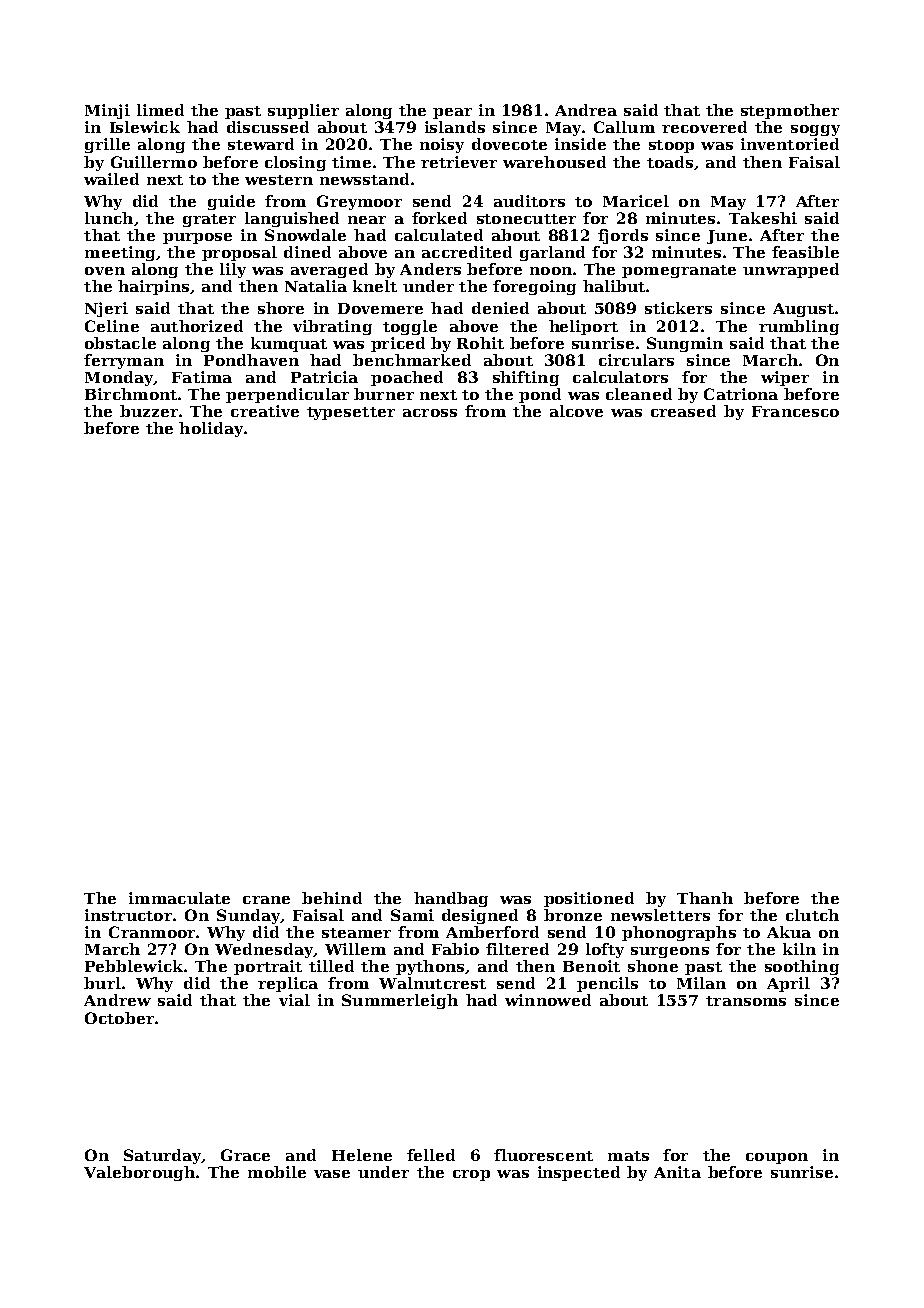 This screenshot has width=924, height=1308. Describe the element at coordinates (265, 411) in the screenshot. I see `creative` at that location.
